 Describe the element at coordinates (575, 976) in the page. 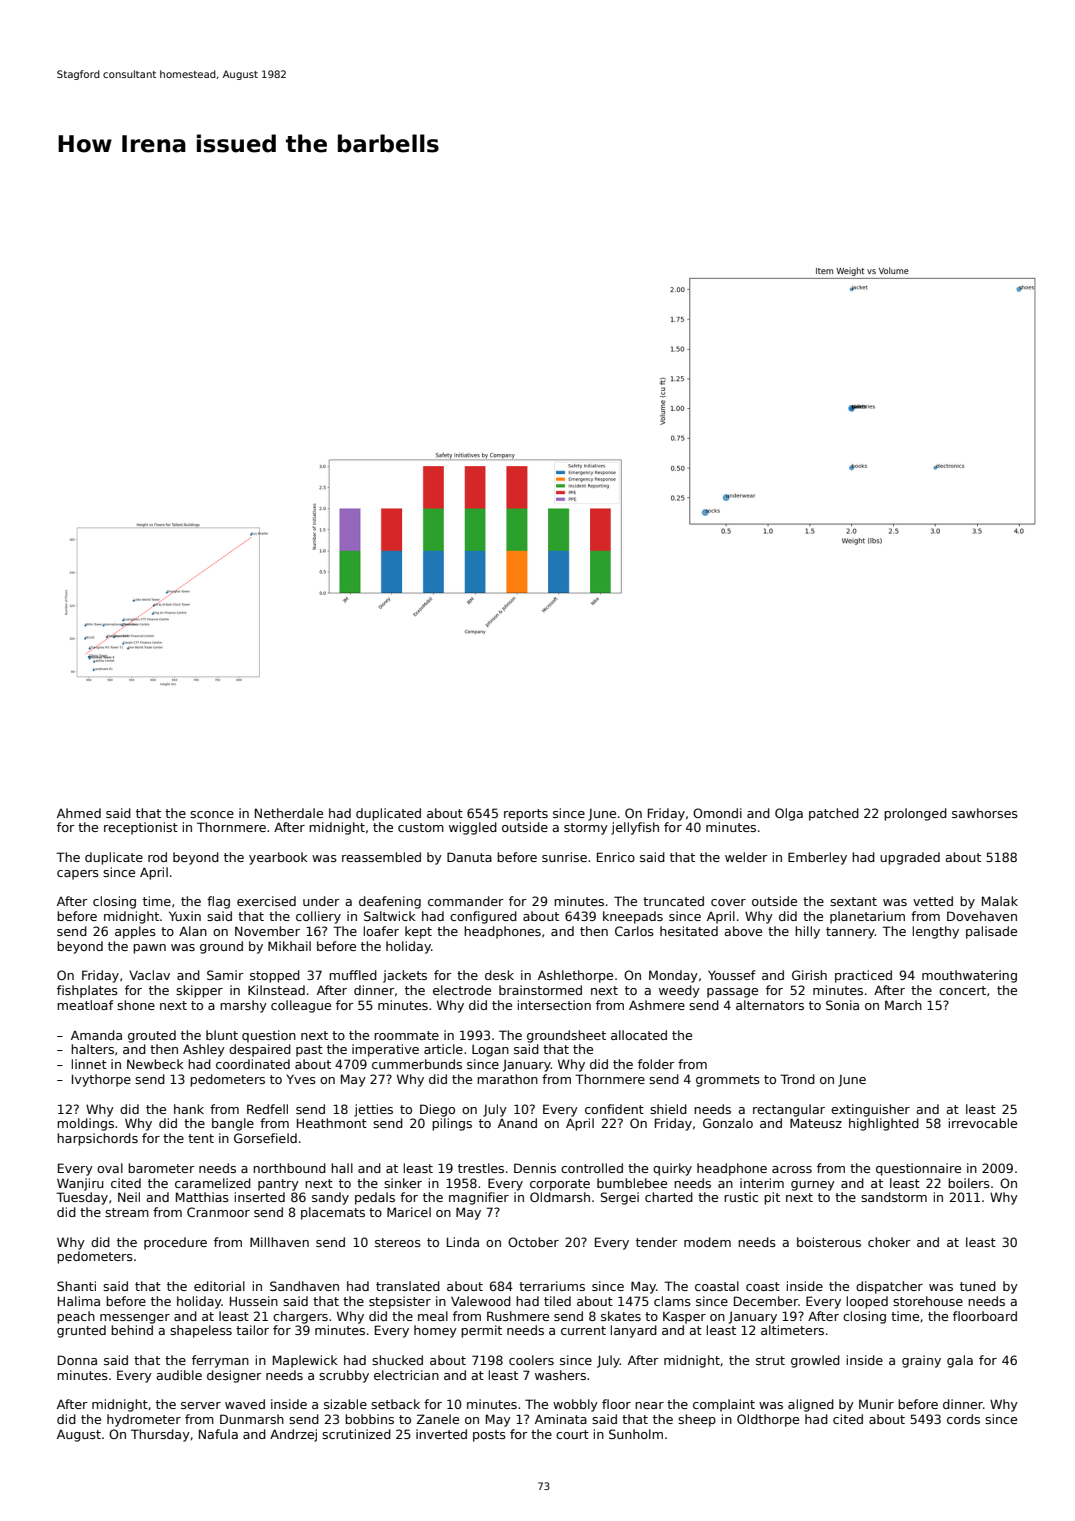

I see `Ashlethorpe` at that location.
